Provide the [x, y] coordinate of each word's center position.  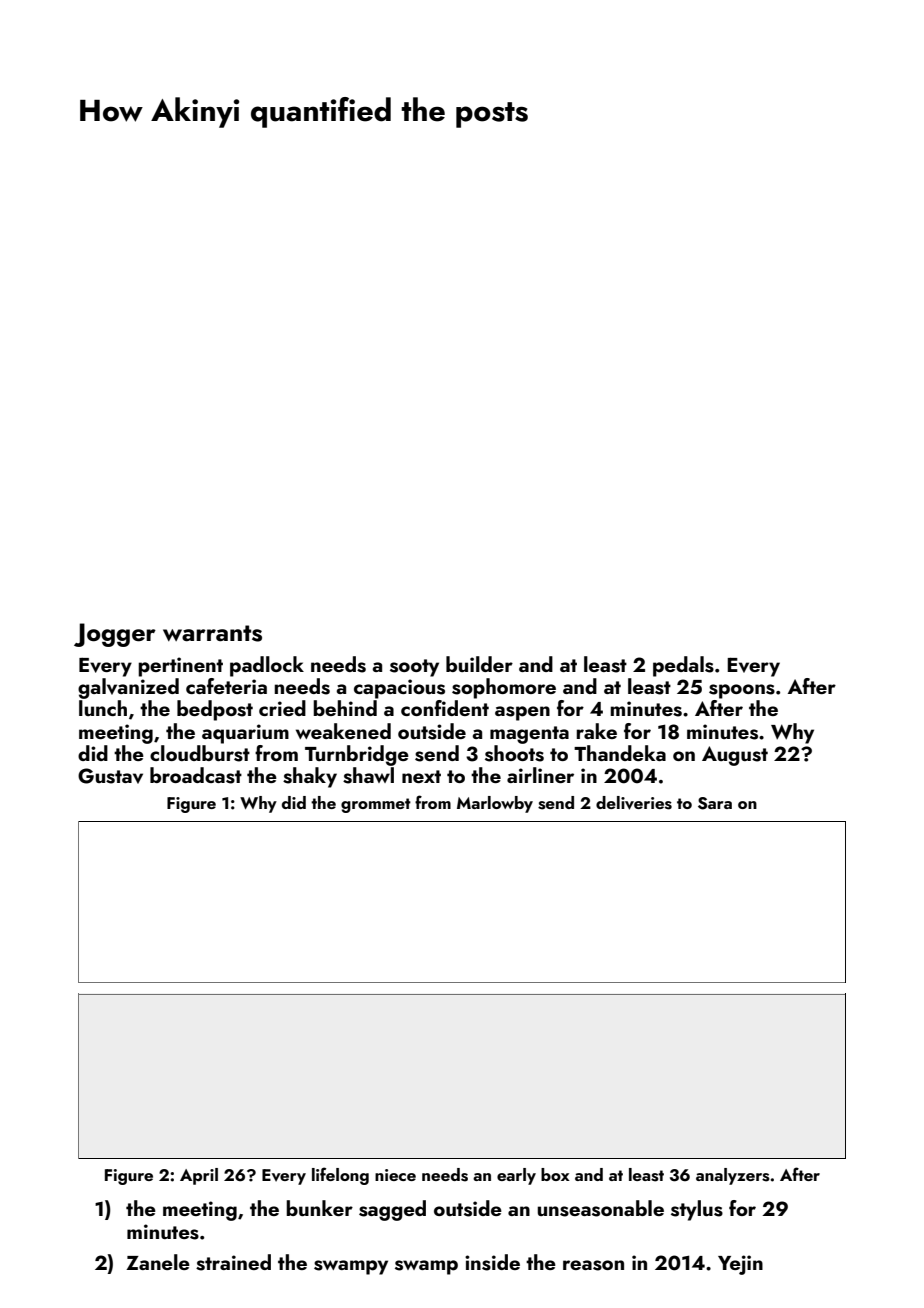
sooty [414, 668]
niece [395, 1175]
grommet [376, 805]
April [199, 1176]
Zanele [158, 1262]
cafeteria [226, 686]
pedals [683, 666]
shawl [368, 775]
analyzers [733, 1176]
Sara [715, 803]
